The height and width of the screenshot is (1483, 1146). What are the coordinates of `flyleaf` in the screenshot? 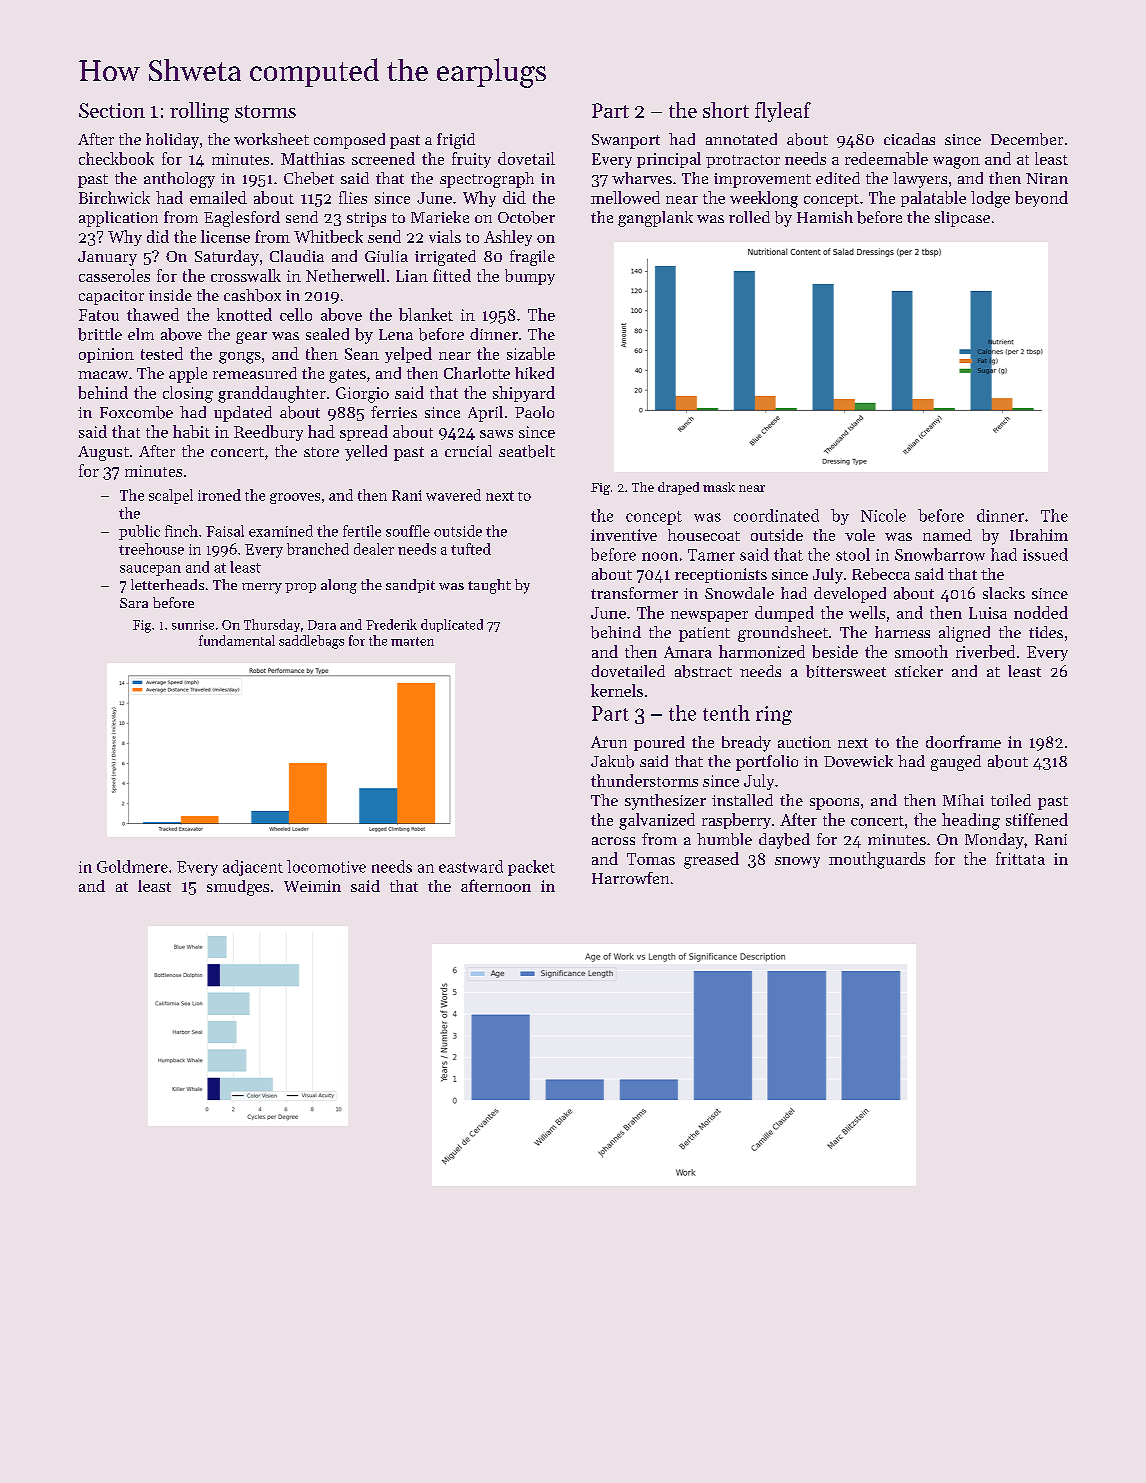 It's located at (783, 112).
